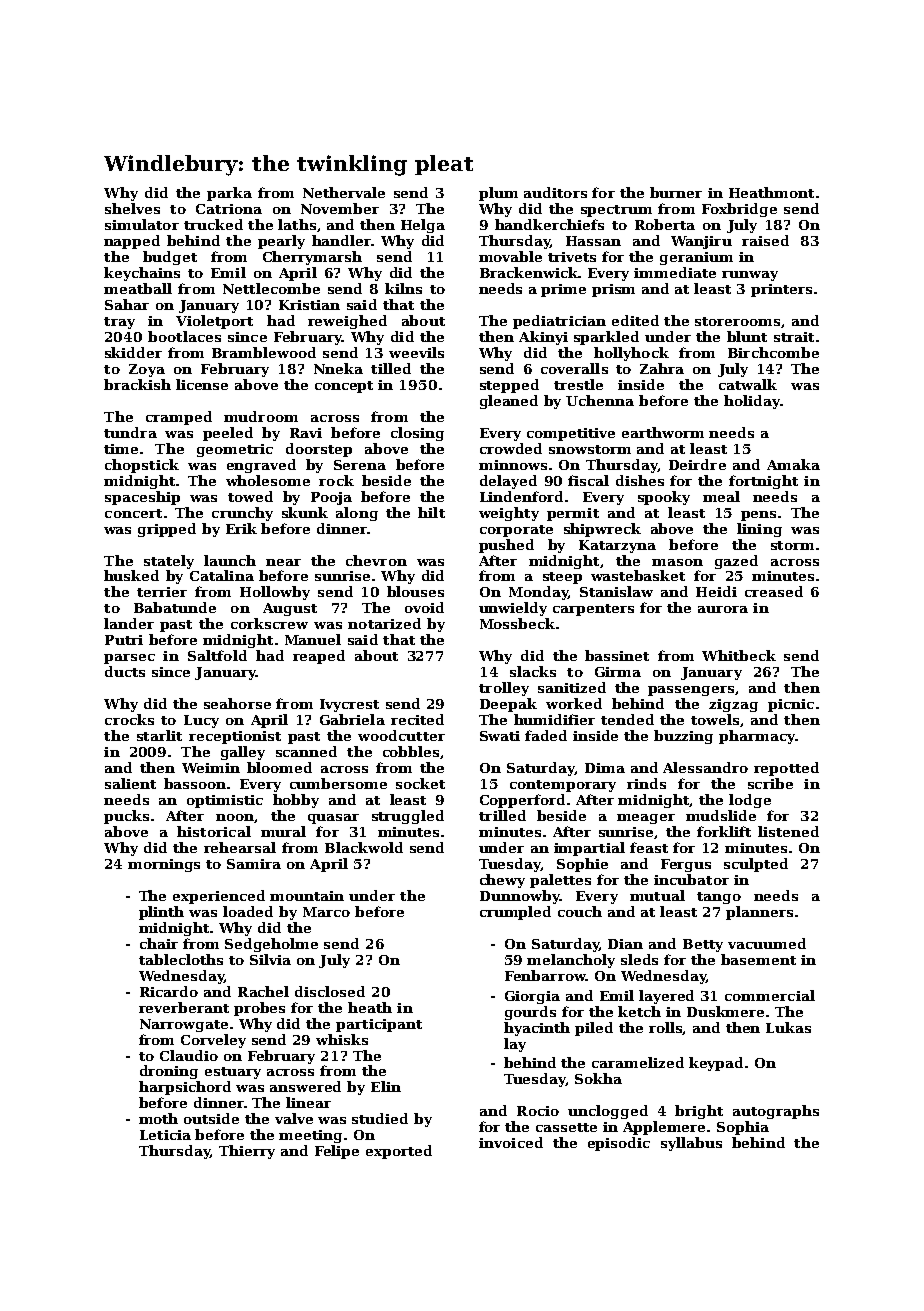 The width and height of the screenshot is (924, 1311). I want to click on Felipe, so click(337, 1152).
